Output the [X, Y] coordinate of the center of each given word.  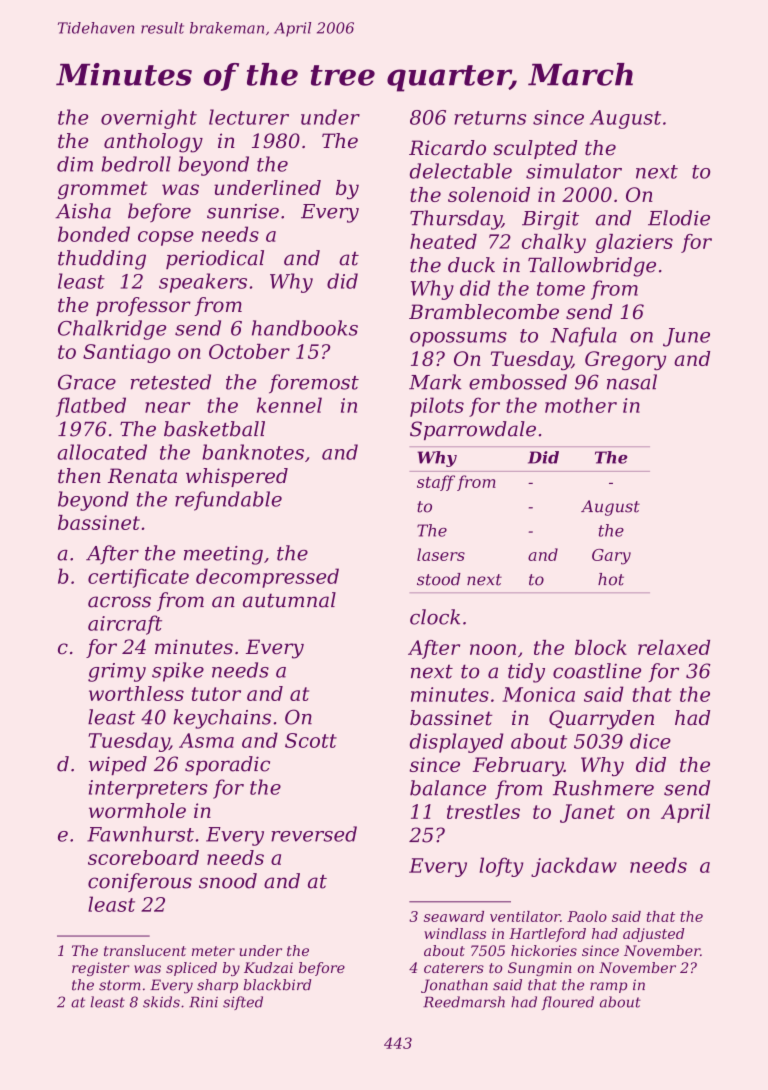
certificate [138, 578]
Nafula [584, 337]
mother [581, 405]
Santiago [126, 353]
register [101, 969]
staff [436, 483]
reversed [314, 834]
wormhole [137, 810]
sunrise [243, 211]
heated [443, 241]
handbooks [305, 328]
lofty [502, 867]
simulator [574, 171]
